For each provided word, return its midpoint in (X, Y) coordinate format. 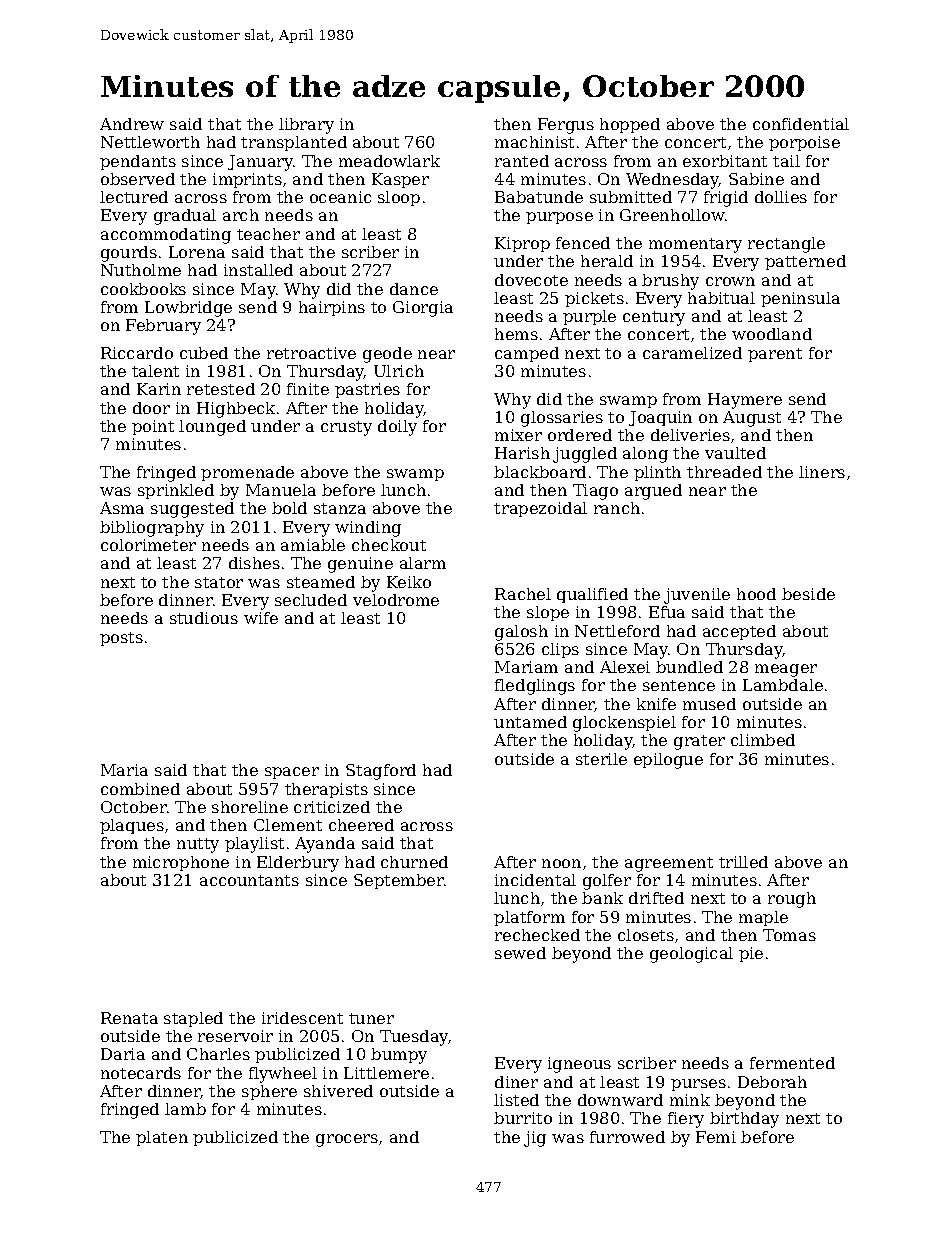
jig (535, 1139)
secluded (311, 600)
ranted (522, 161)
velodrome (396, 600)
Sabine (756, 179)
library (306, 126)
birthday (744, 1120)
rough (792, 900)
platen (162, 1138)
